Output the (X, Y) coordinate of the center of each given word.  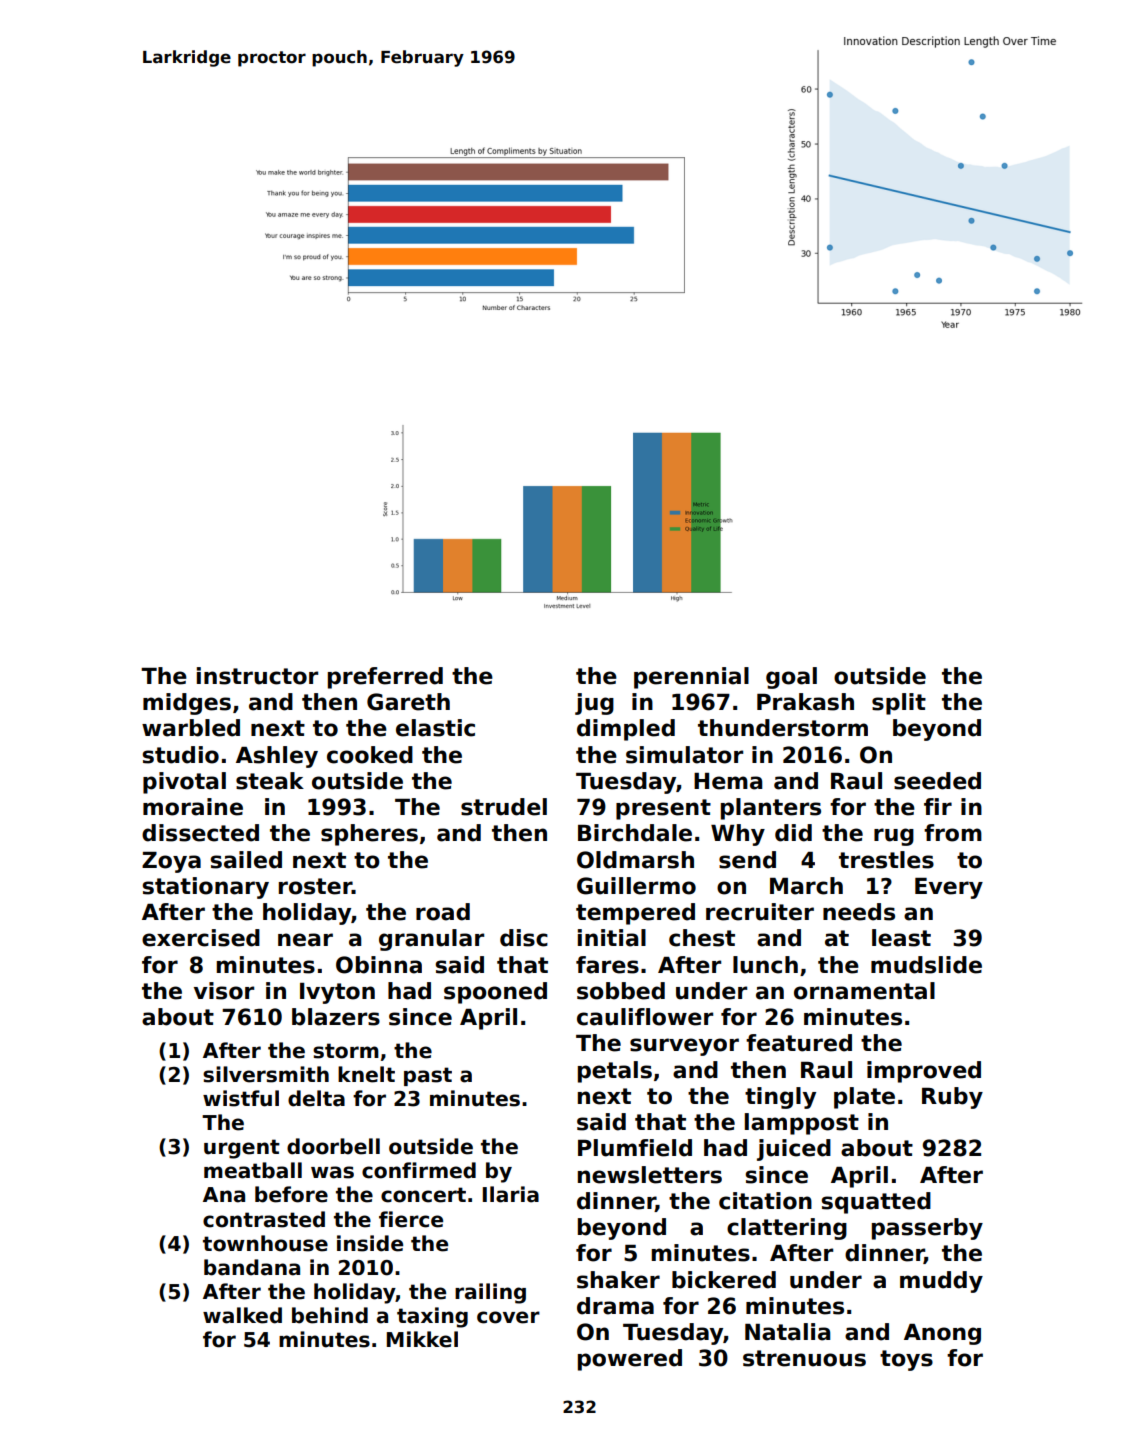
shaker (618, 1280)
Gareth (408, 702)
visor (224, 991)
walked (242, 1315)
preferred (385, 678)
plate (864, 1098)
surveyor (684, 1047)
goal (791, 678)
